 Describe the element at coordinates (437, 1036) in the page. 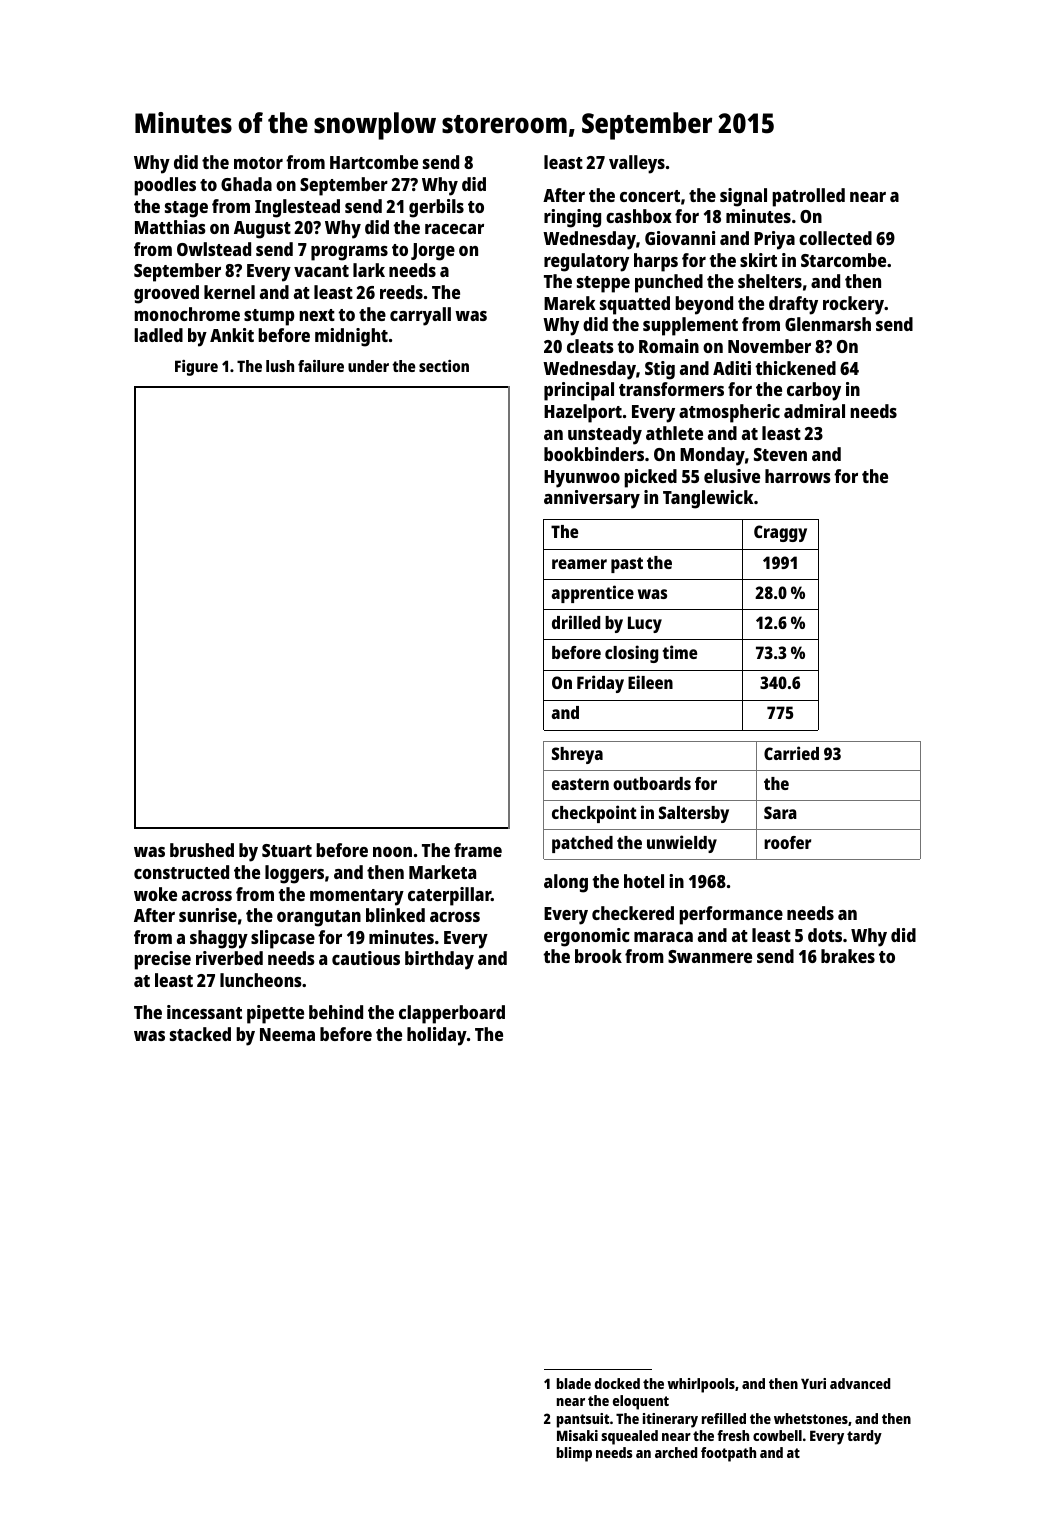

I see `holiday` at that location.
